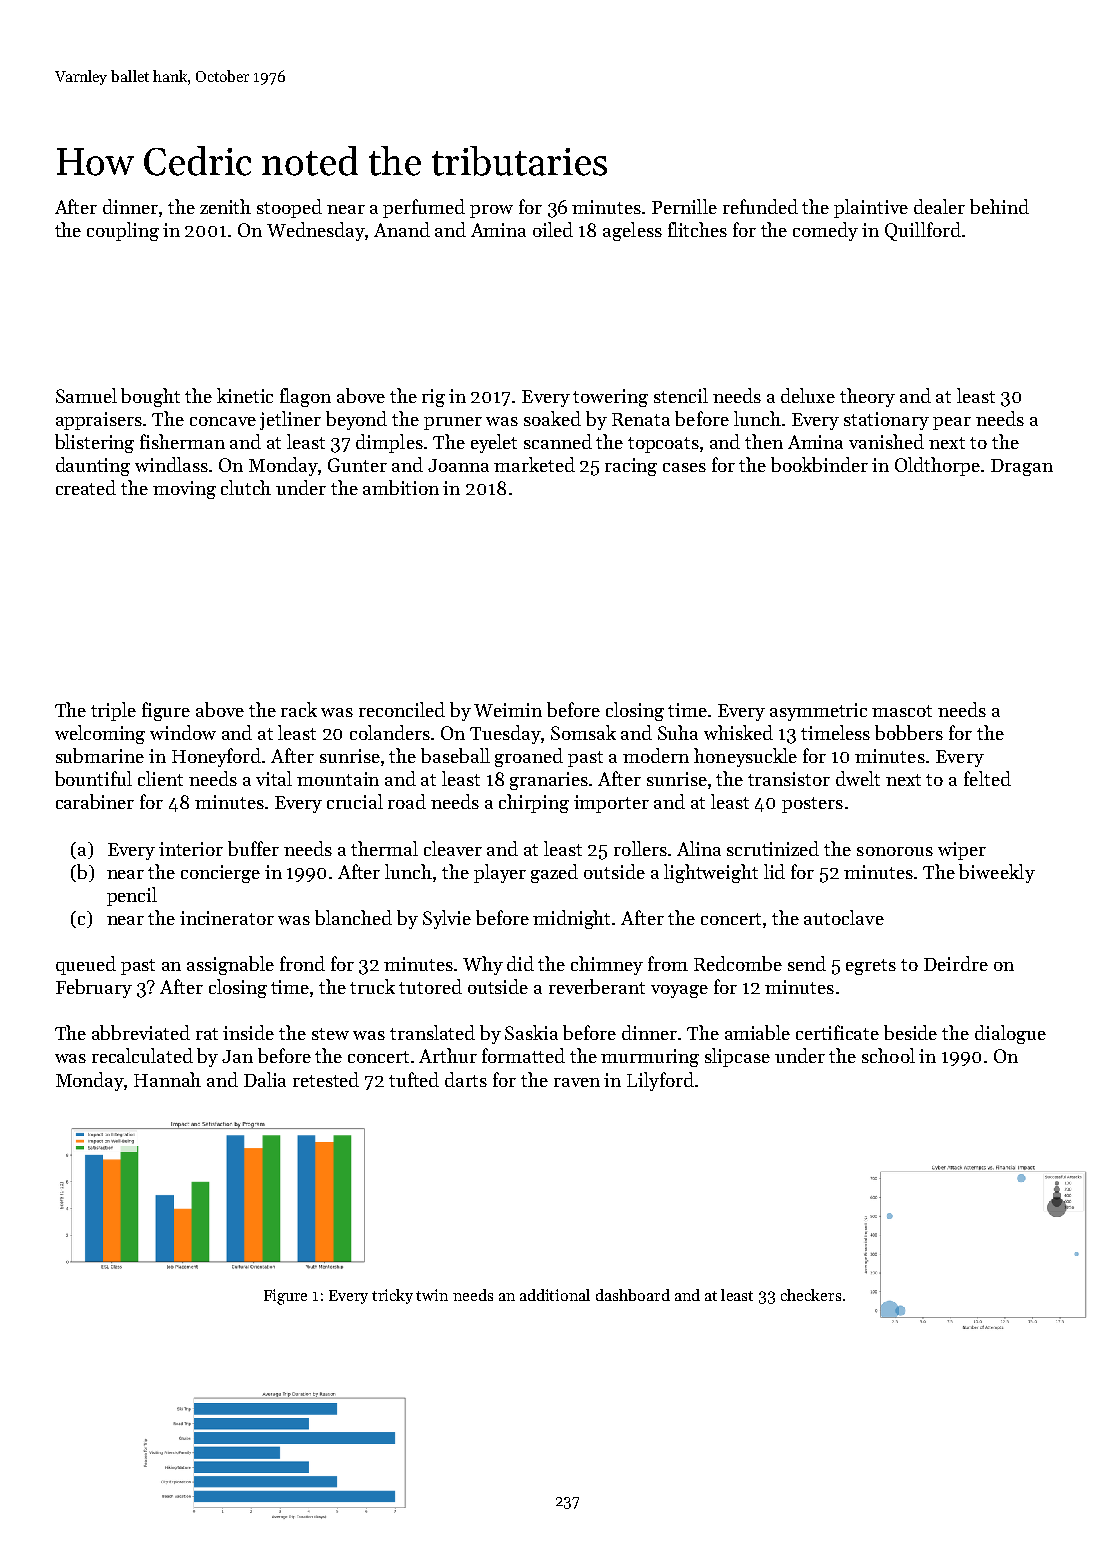 This page has height=1568, width=1109. Describe the element at coordinates (520, 963) in the page. I see `did` at that location.
